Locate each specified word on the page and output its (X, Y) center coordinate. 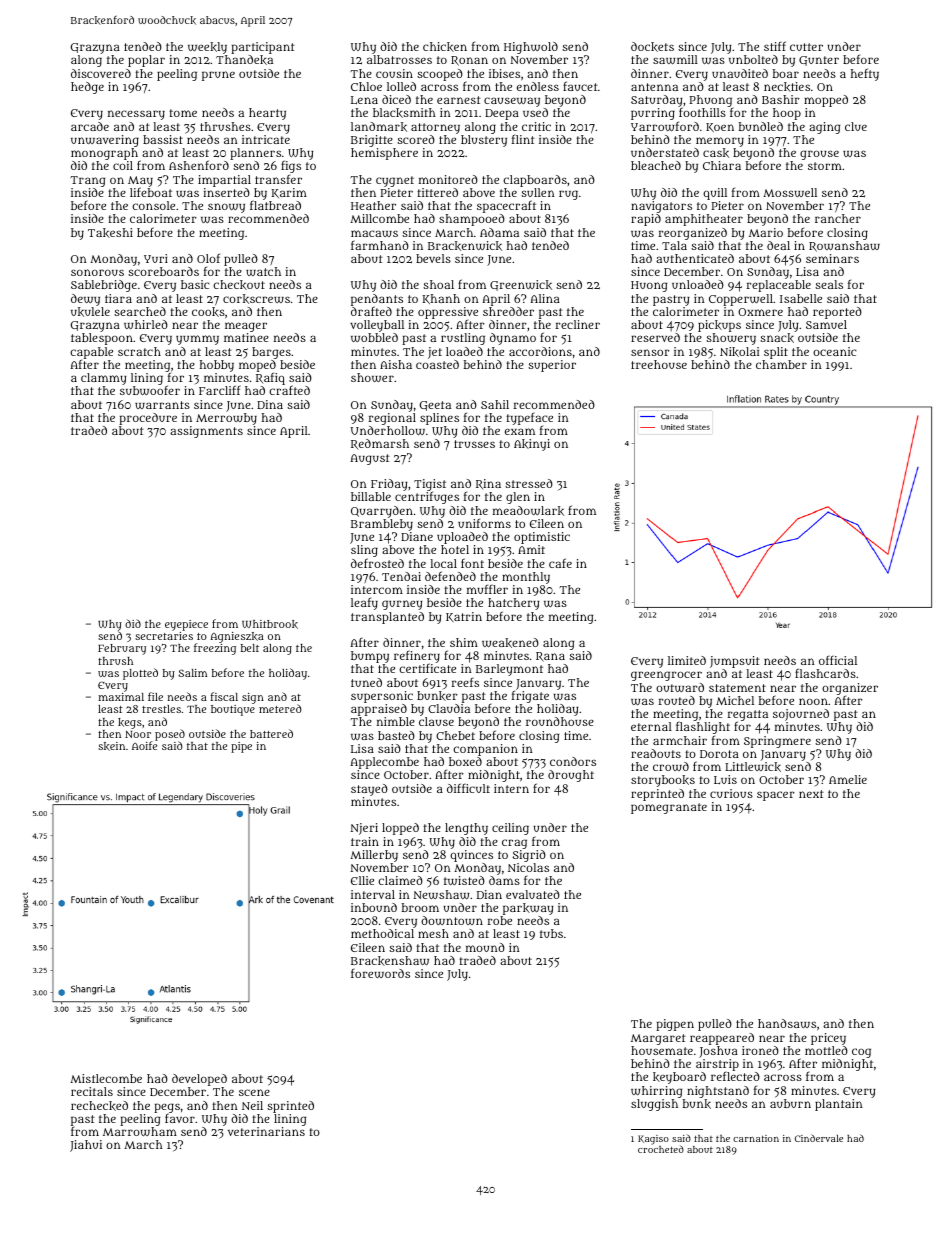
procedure (148, 419)
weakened (510, 643)
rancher (838, 218)
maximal (121, 697)
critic (536, 126)
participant (263, 48)
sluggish (654, 1105)
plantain (839, 1105)
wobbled (374, 337)
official (838, 660)
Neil (252, 1105)
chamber (781, 364)
